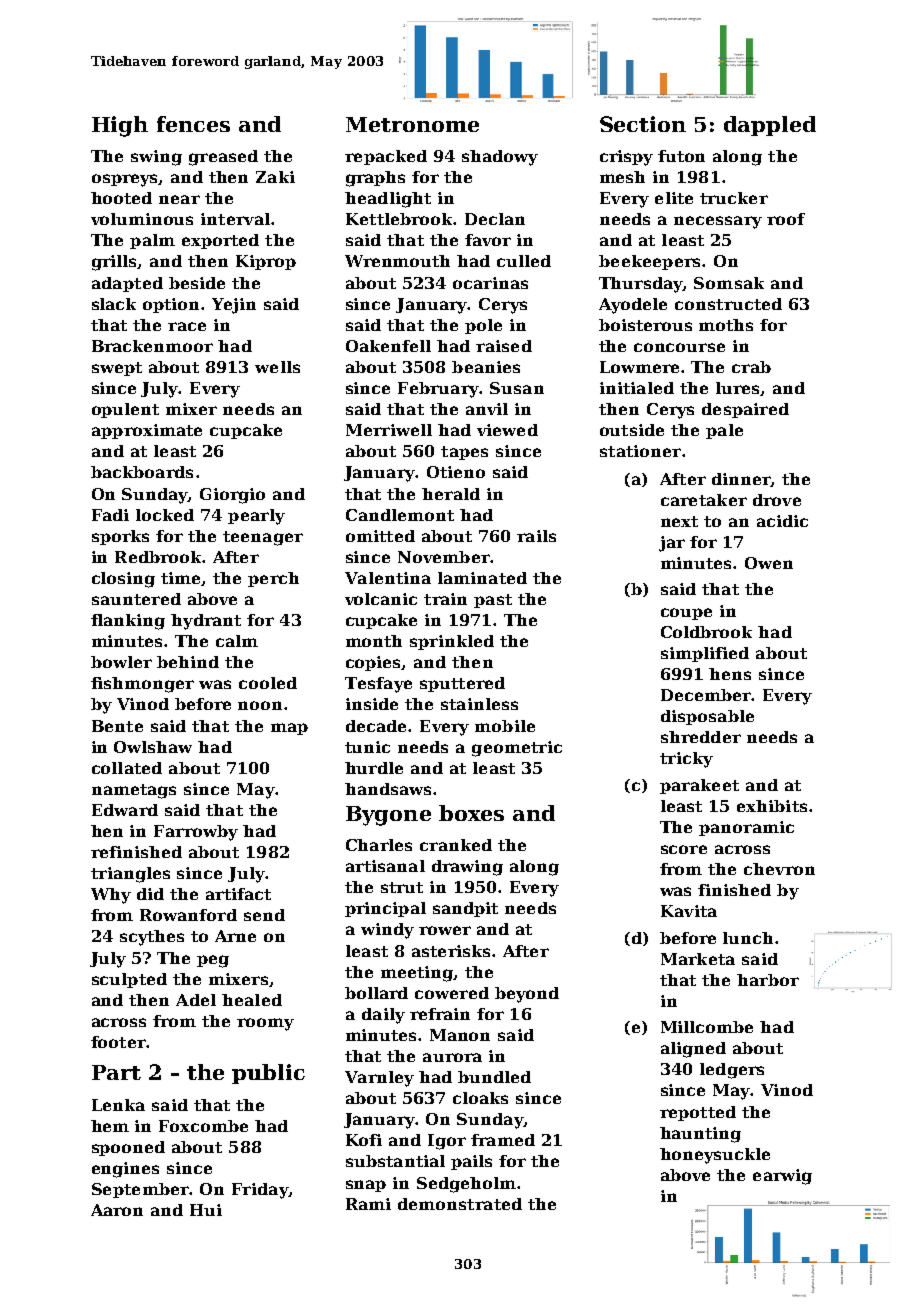  Describe the element at coordinates (770, 126) in the image. I see `dappled` at that location.
